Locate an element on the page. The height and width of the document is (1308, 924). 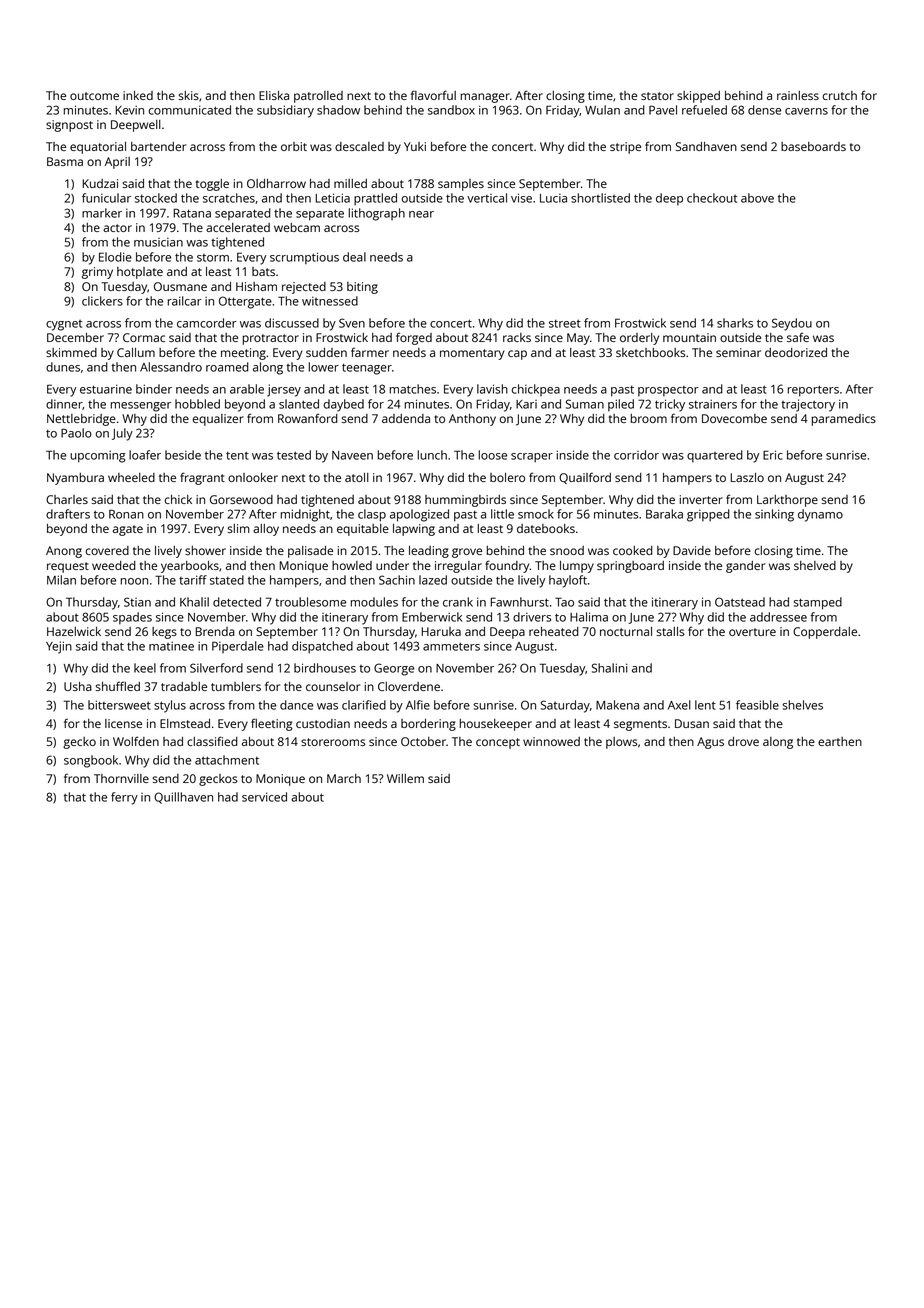
addenda is located at coordinates (406, 418).
